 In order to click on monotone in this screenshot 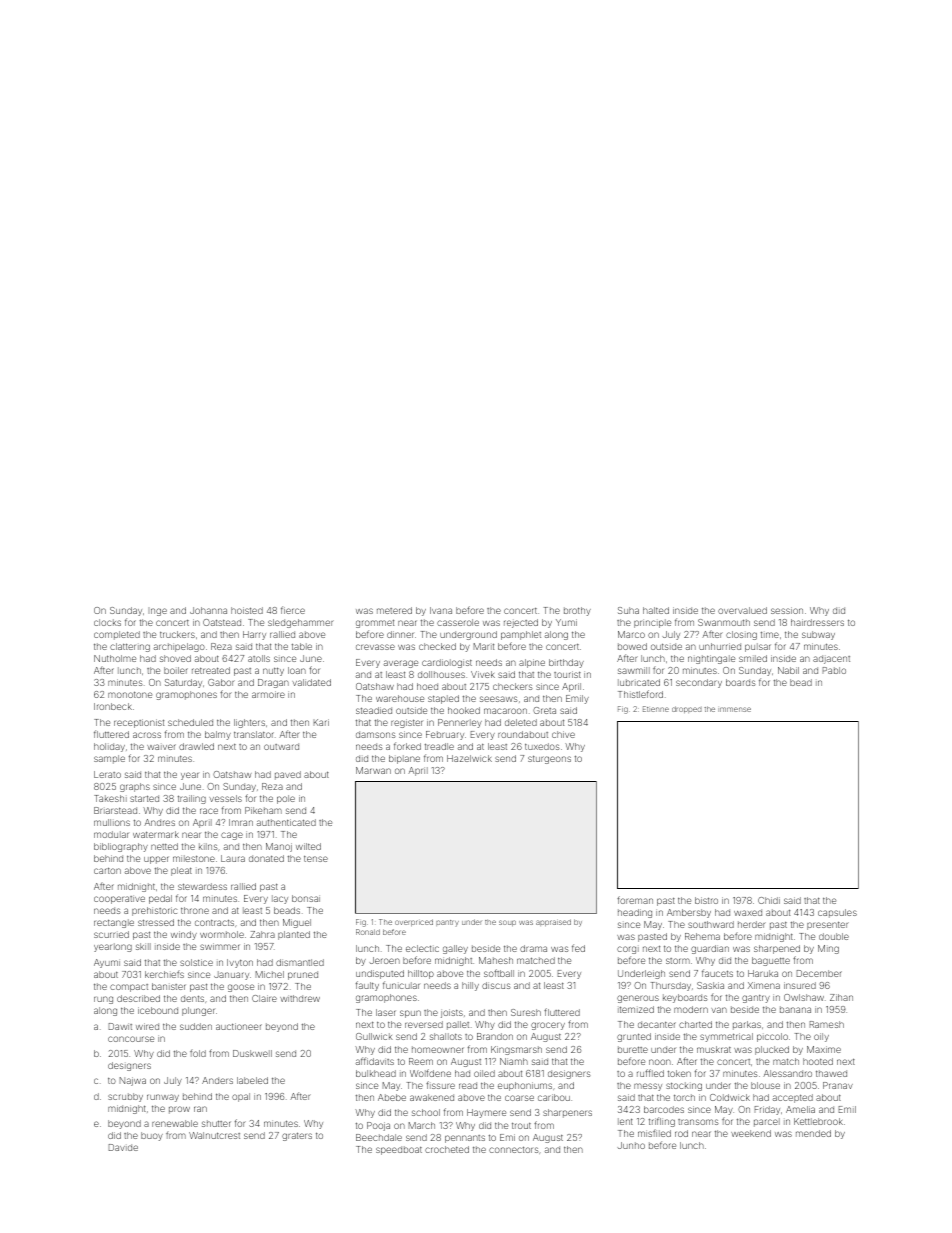, I will do `click(130, 694)`.
